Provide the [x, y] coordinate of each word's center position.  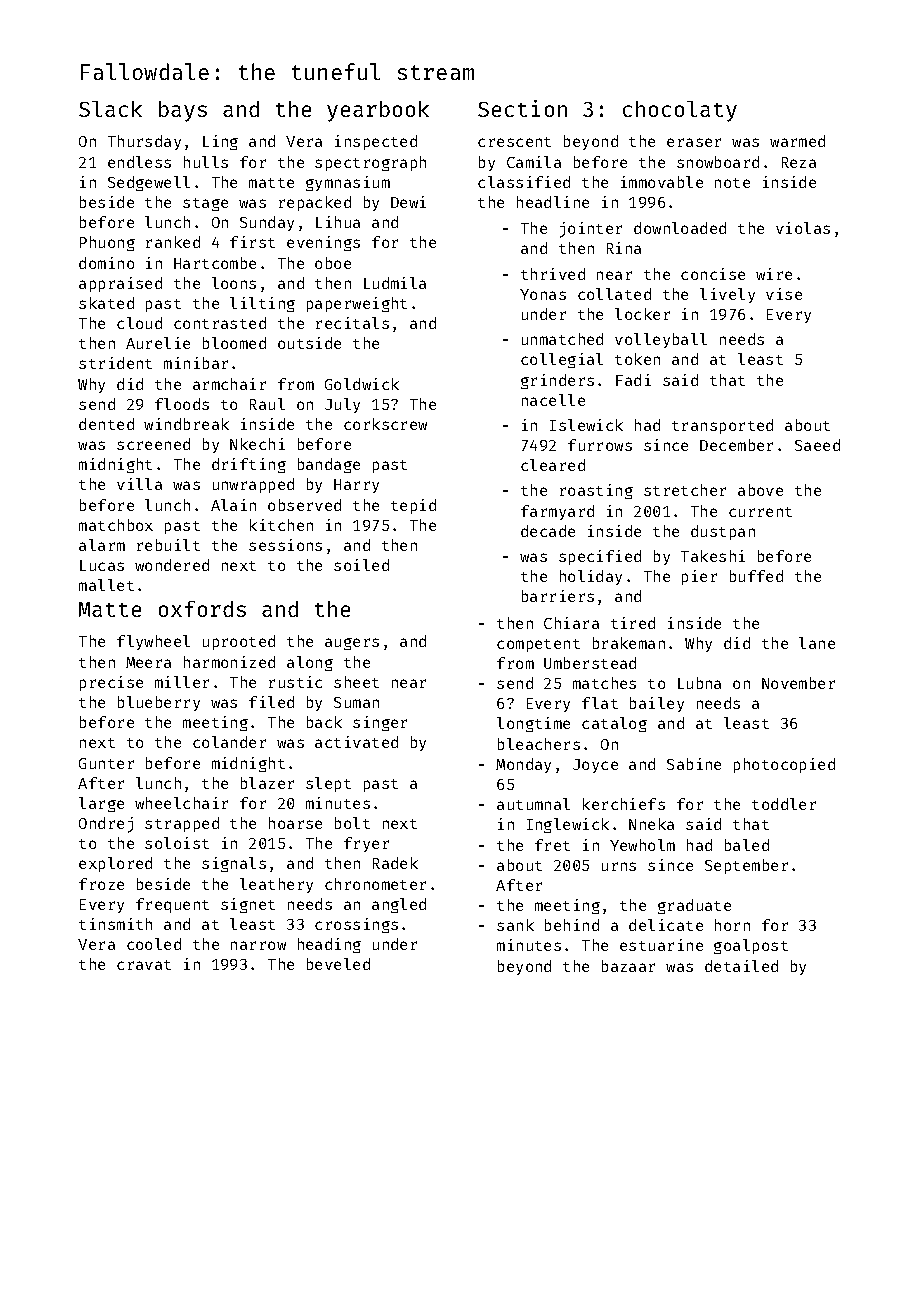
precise [111, 683]
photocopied [784, 765]
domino [106, 263]
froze [101, 884]
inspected [376, 142]
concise [713, 274]
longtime [533, 724]
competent [538, 645]
